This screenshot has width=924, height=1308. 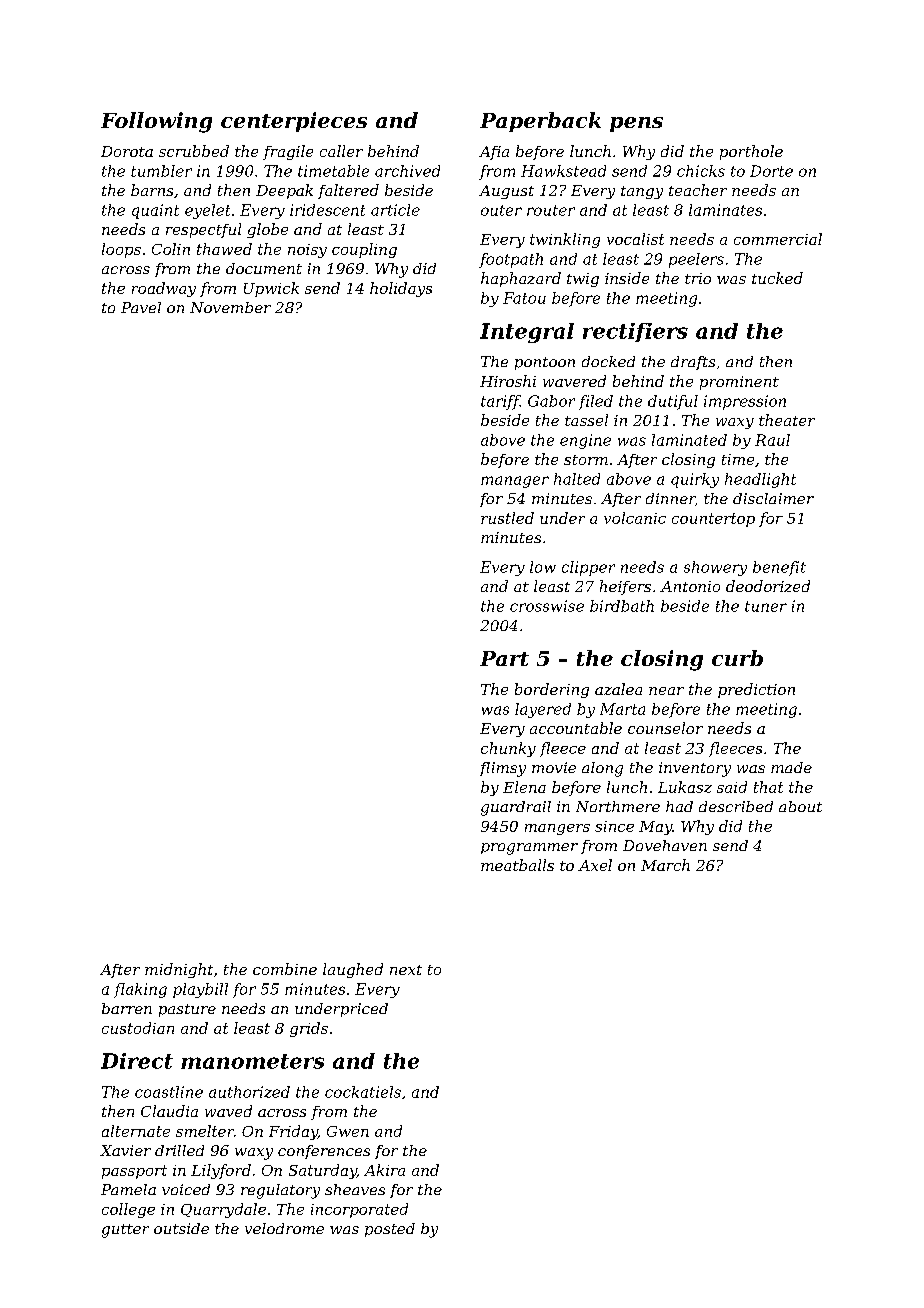 What do you see at coordinates (777, 278) in the screenshot?
I see `tucked` at bounding box center [777, 278].
